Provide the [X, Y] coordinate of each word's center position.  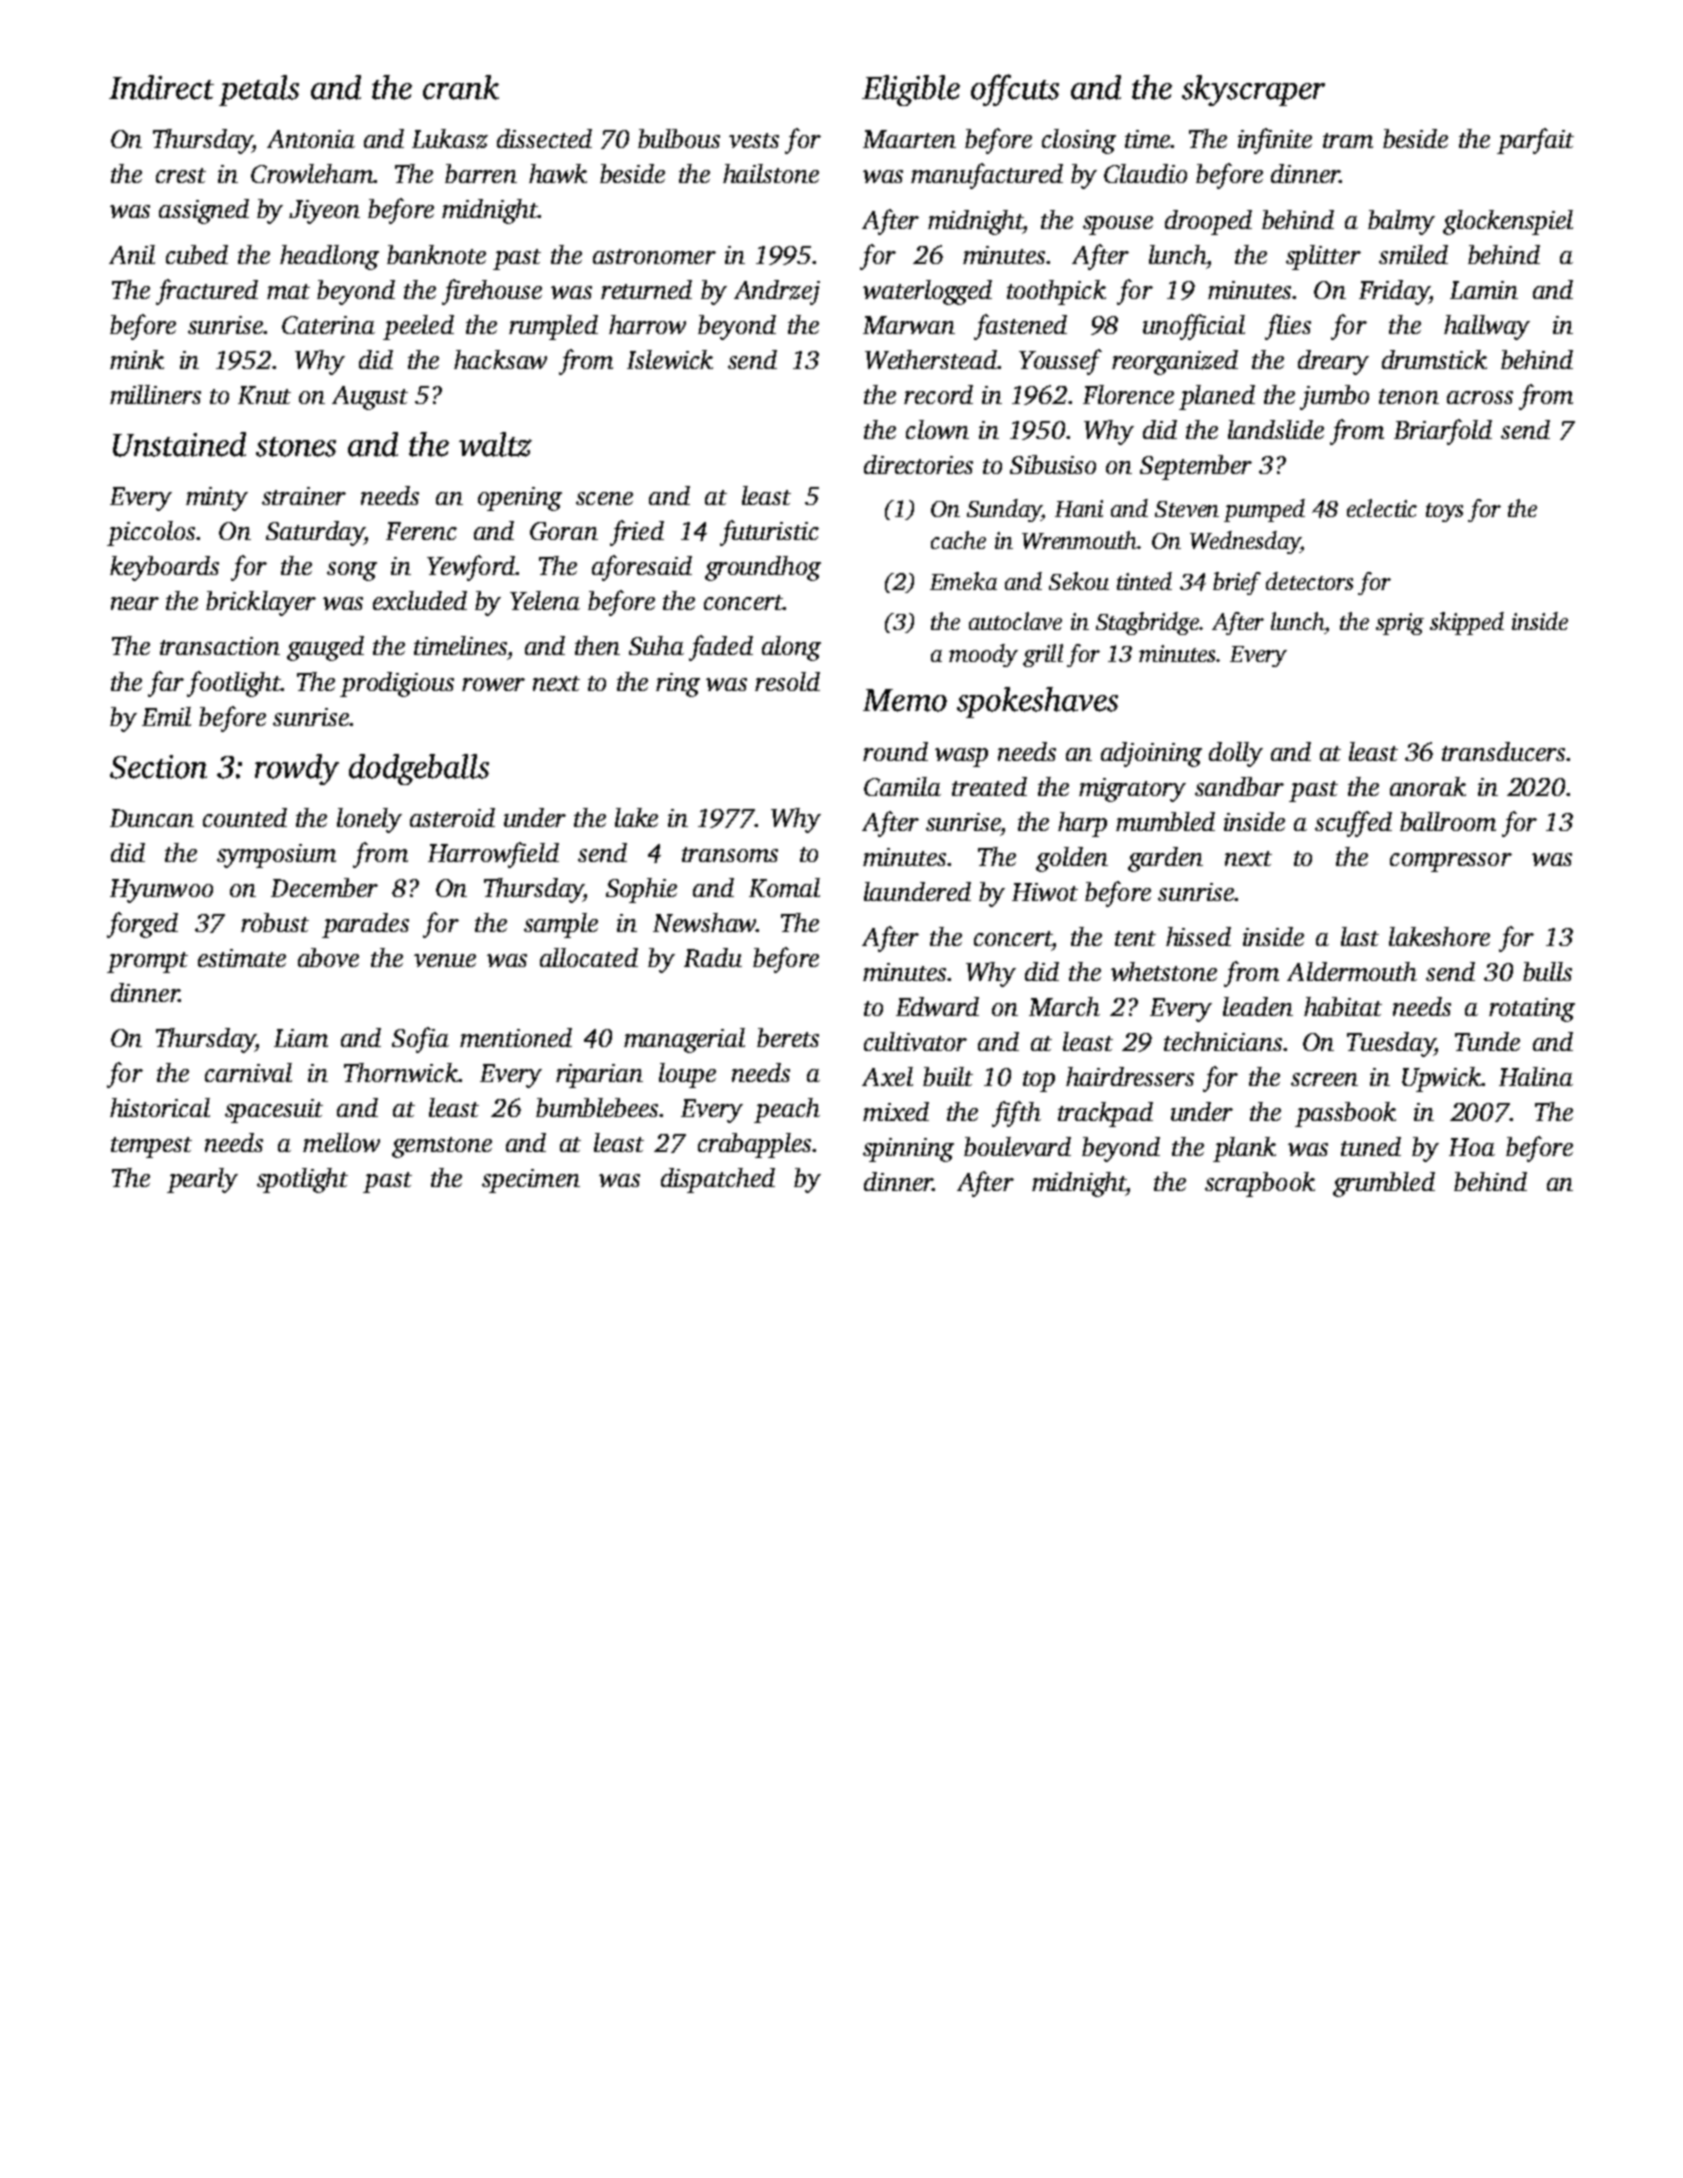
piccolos [151, 533]
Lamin [1484, 290]
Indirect [161, 87]
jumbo [1334, 397]
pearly [202, 1180]
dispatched [718, 1180]
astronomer [654, 256]
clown [937, 429]
